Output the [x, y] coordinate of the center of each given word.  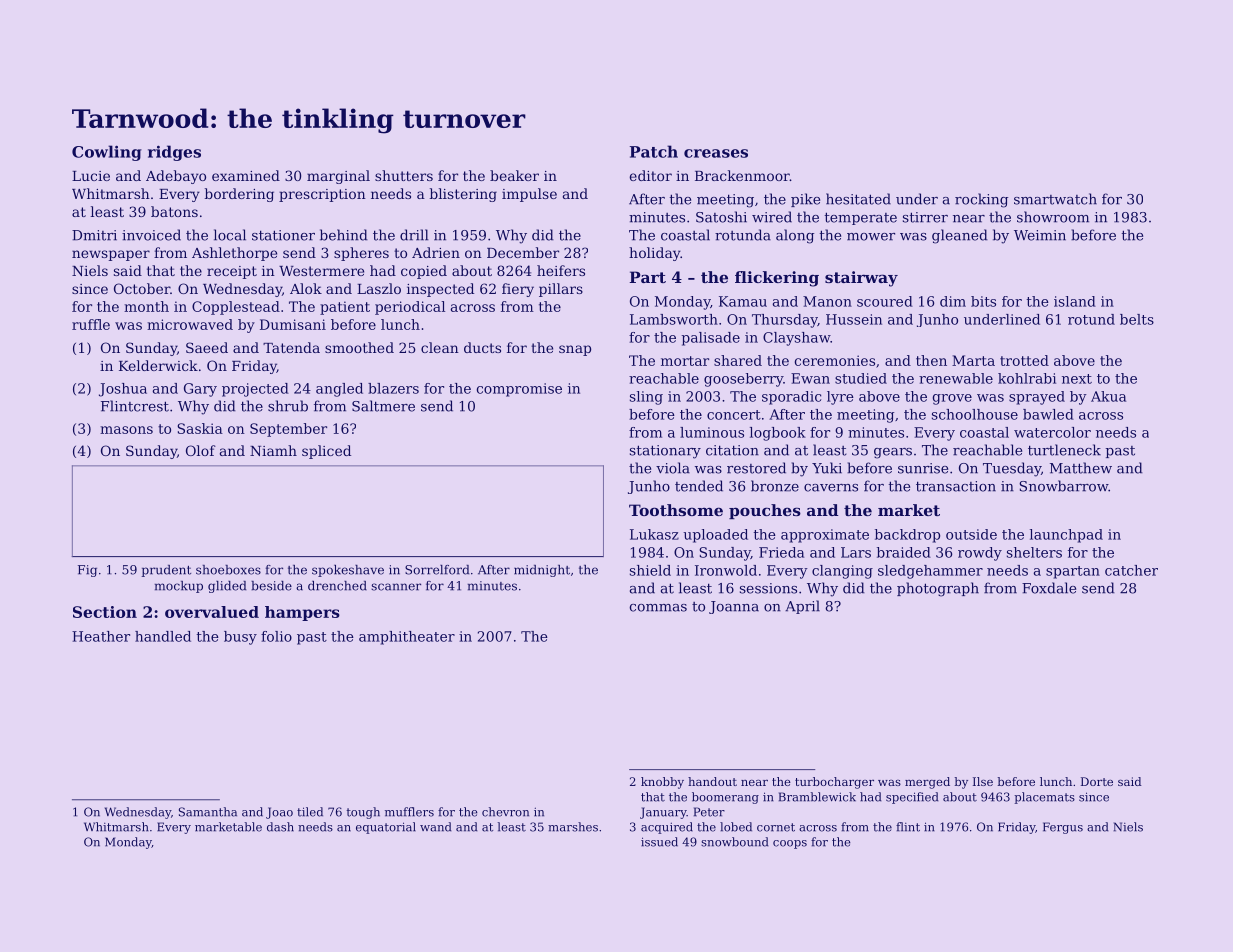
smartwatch [1055, 199]
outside [971, 534]
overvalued [212, 612]
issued [659, 842]
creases [716, 153]
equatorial [386, 828]
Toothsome [676, 510]
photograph [938, 589]
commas [658, 608]
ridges [174, 153]
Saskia [200, 428]
